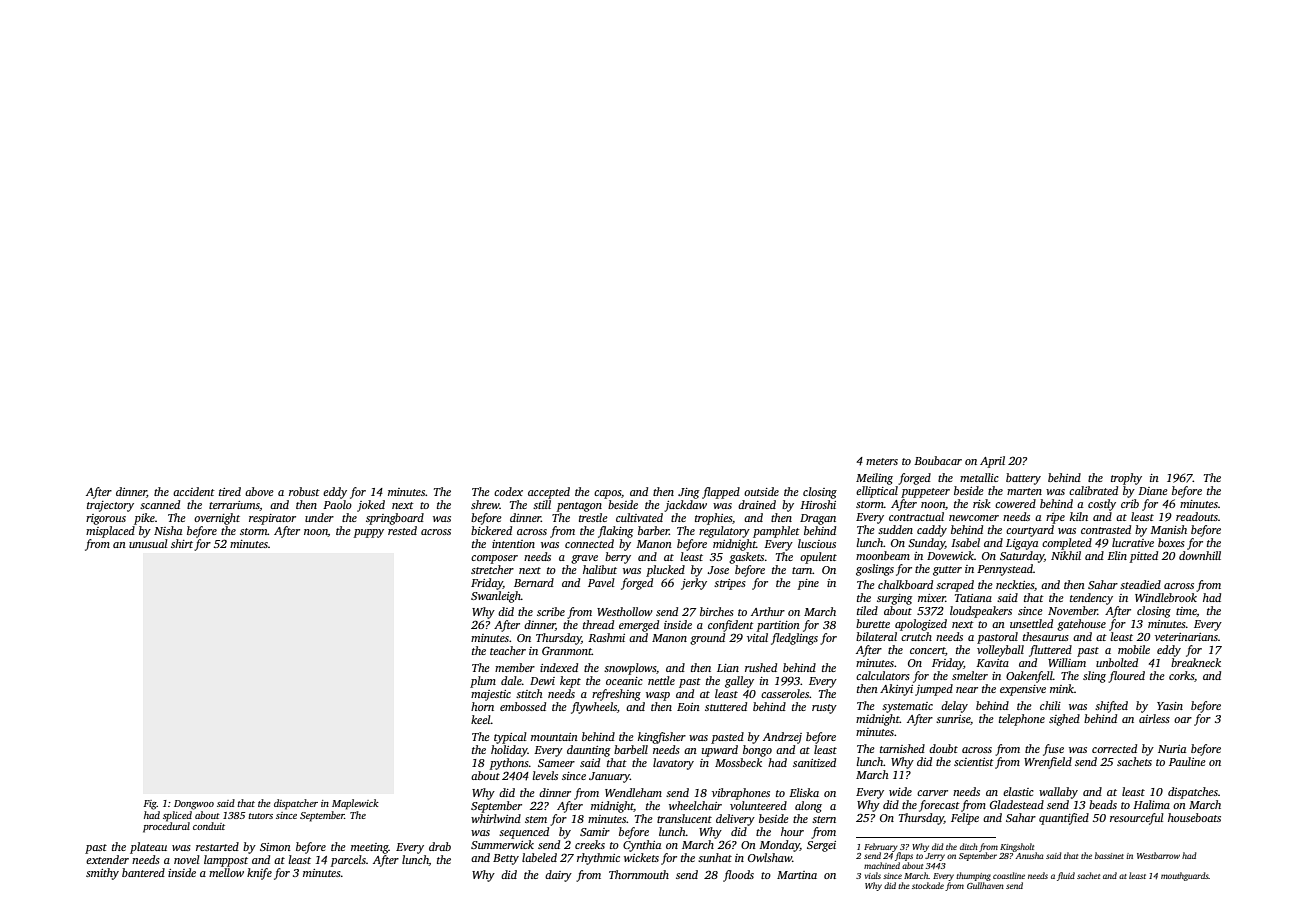 The height and width of the page is (924, 1308). Describe the element at coordinates (483, 682) in the page. I see `plum` at that location.
